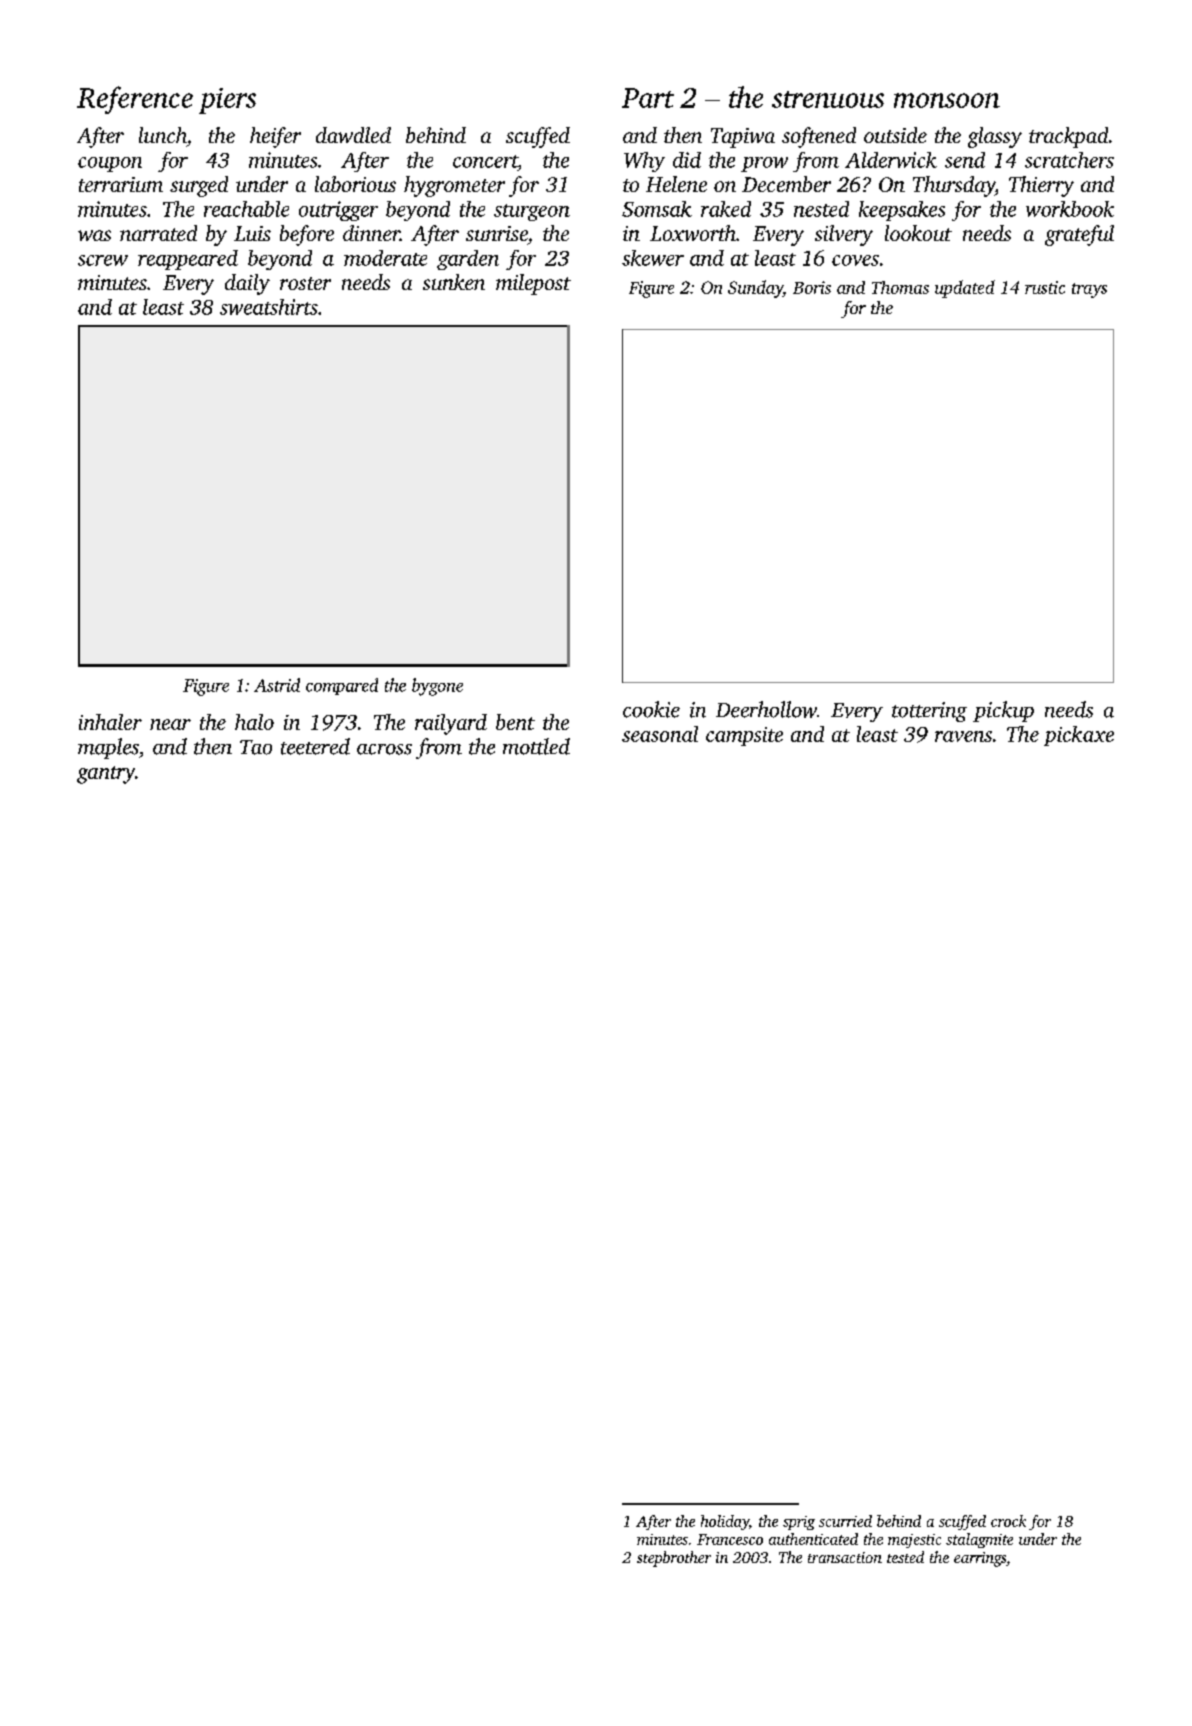  Describe the element at coordinates (755, 289) in the page. I see `Sunday` at that location.
